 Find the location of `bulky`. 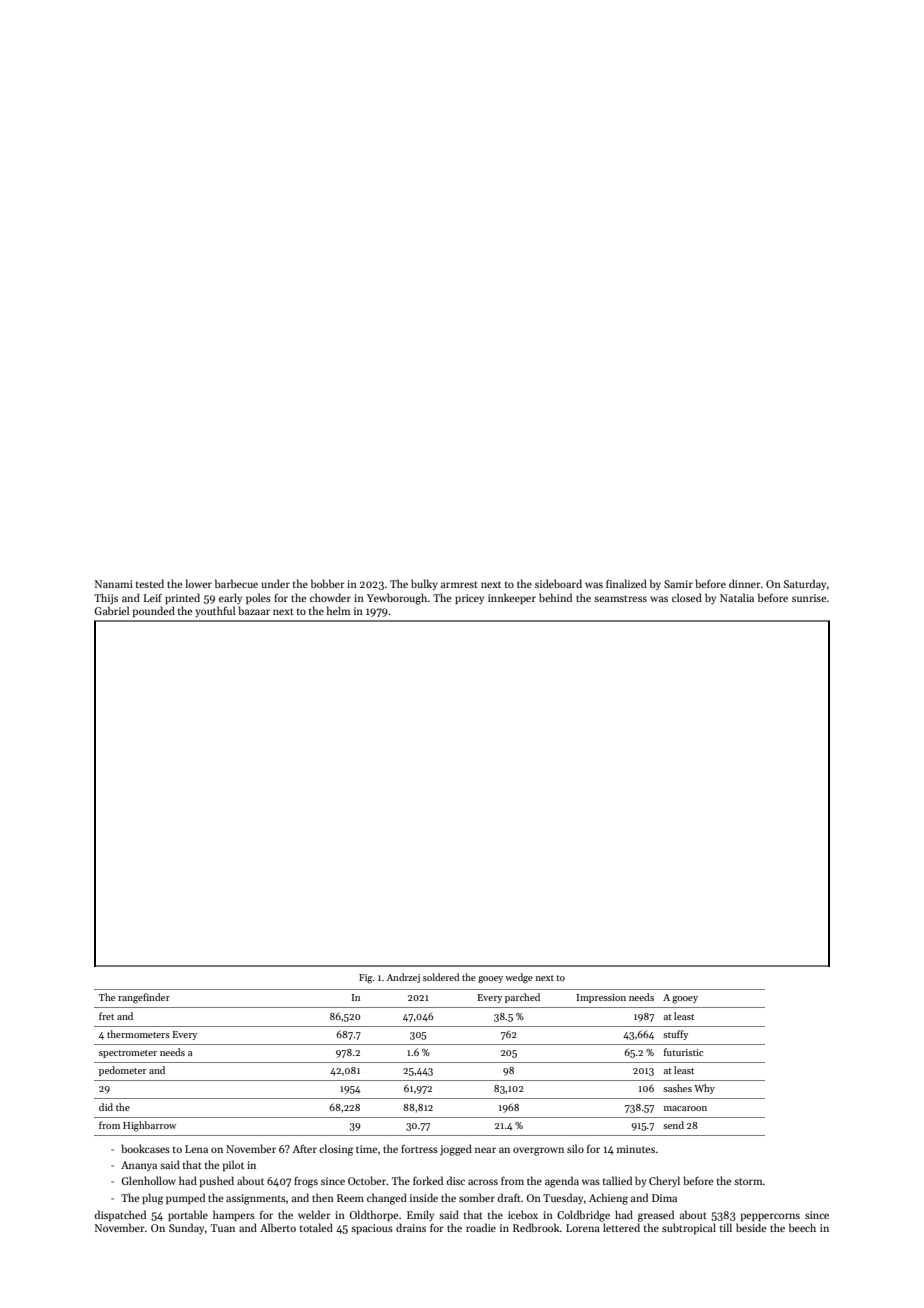

bulky is located at coordinates (424, 584).
